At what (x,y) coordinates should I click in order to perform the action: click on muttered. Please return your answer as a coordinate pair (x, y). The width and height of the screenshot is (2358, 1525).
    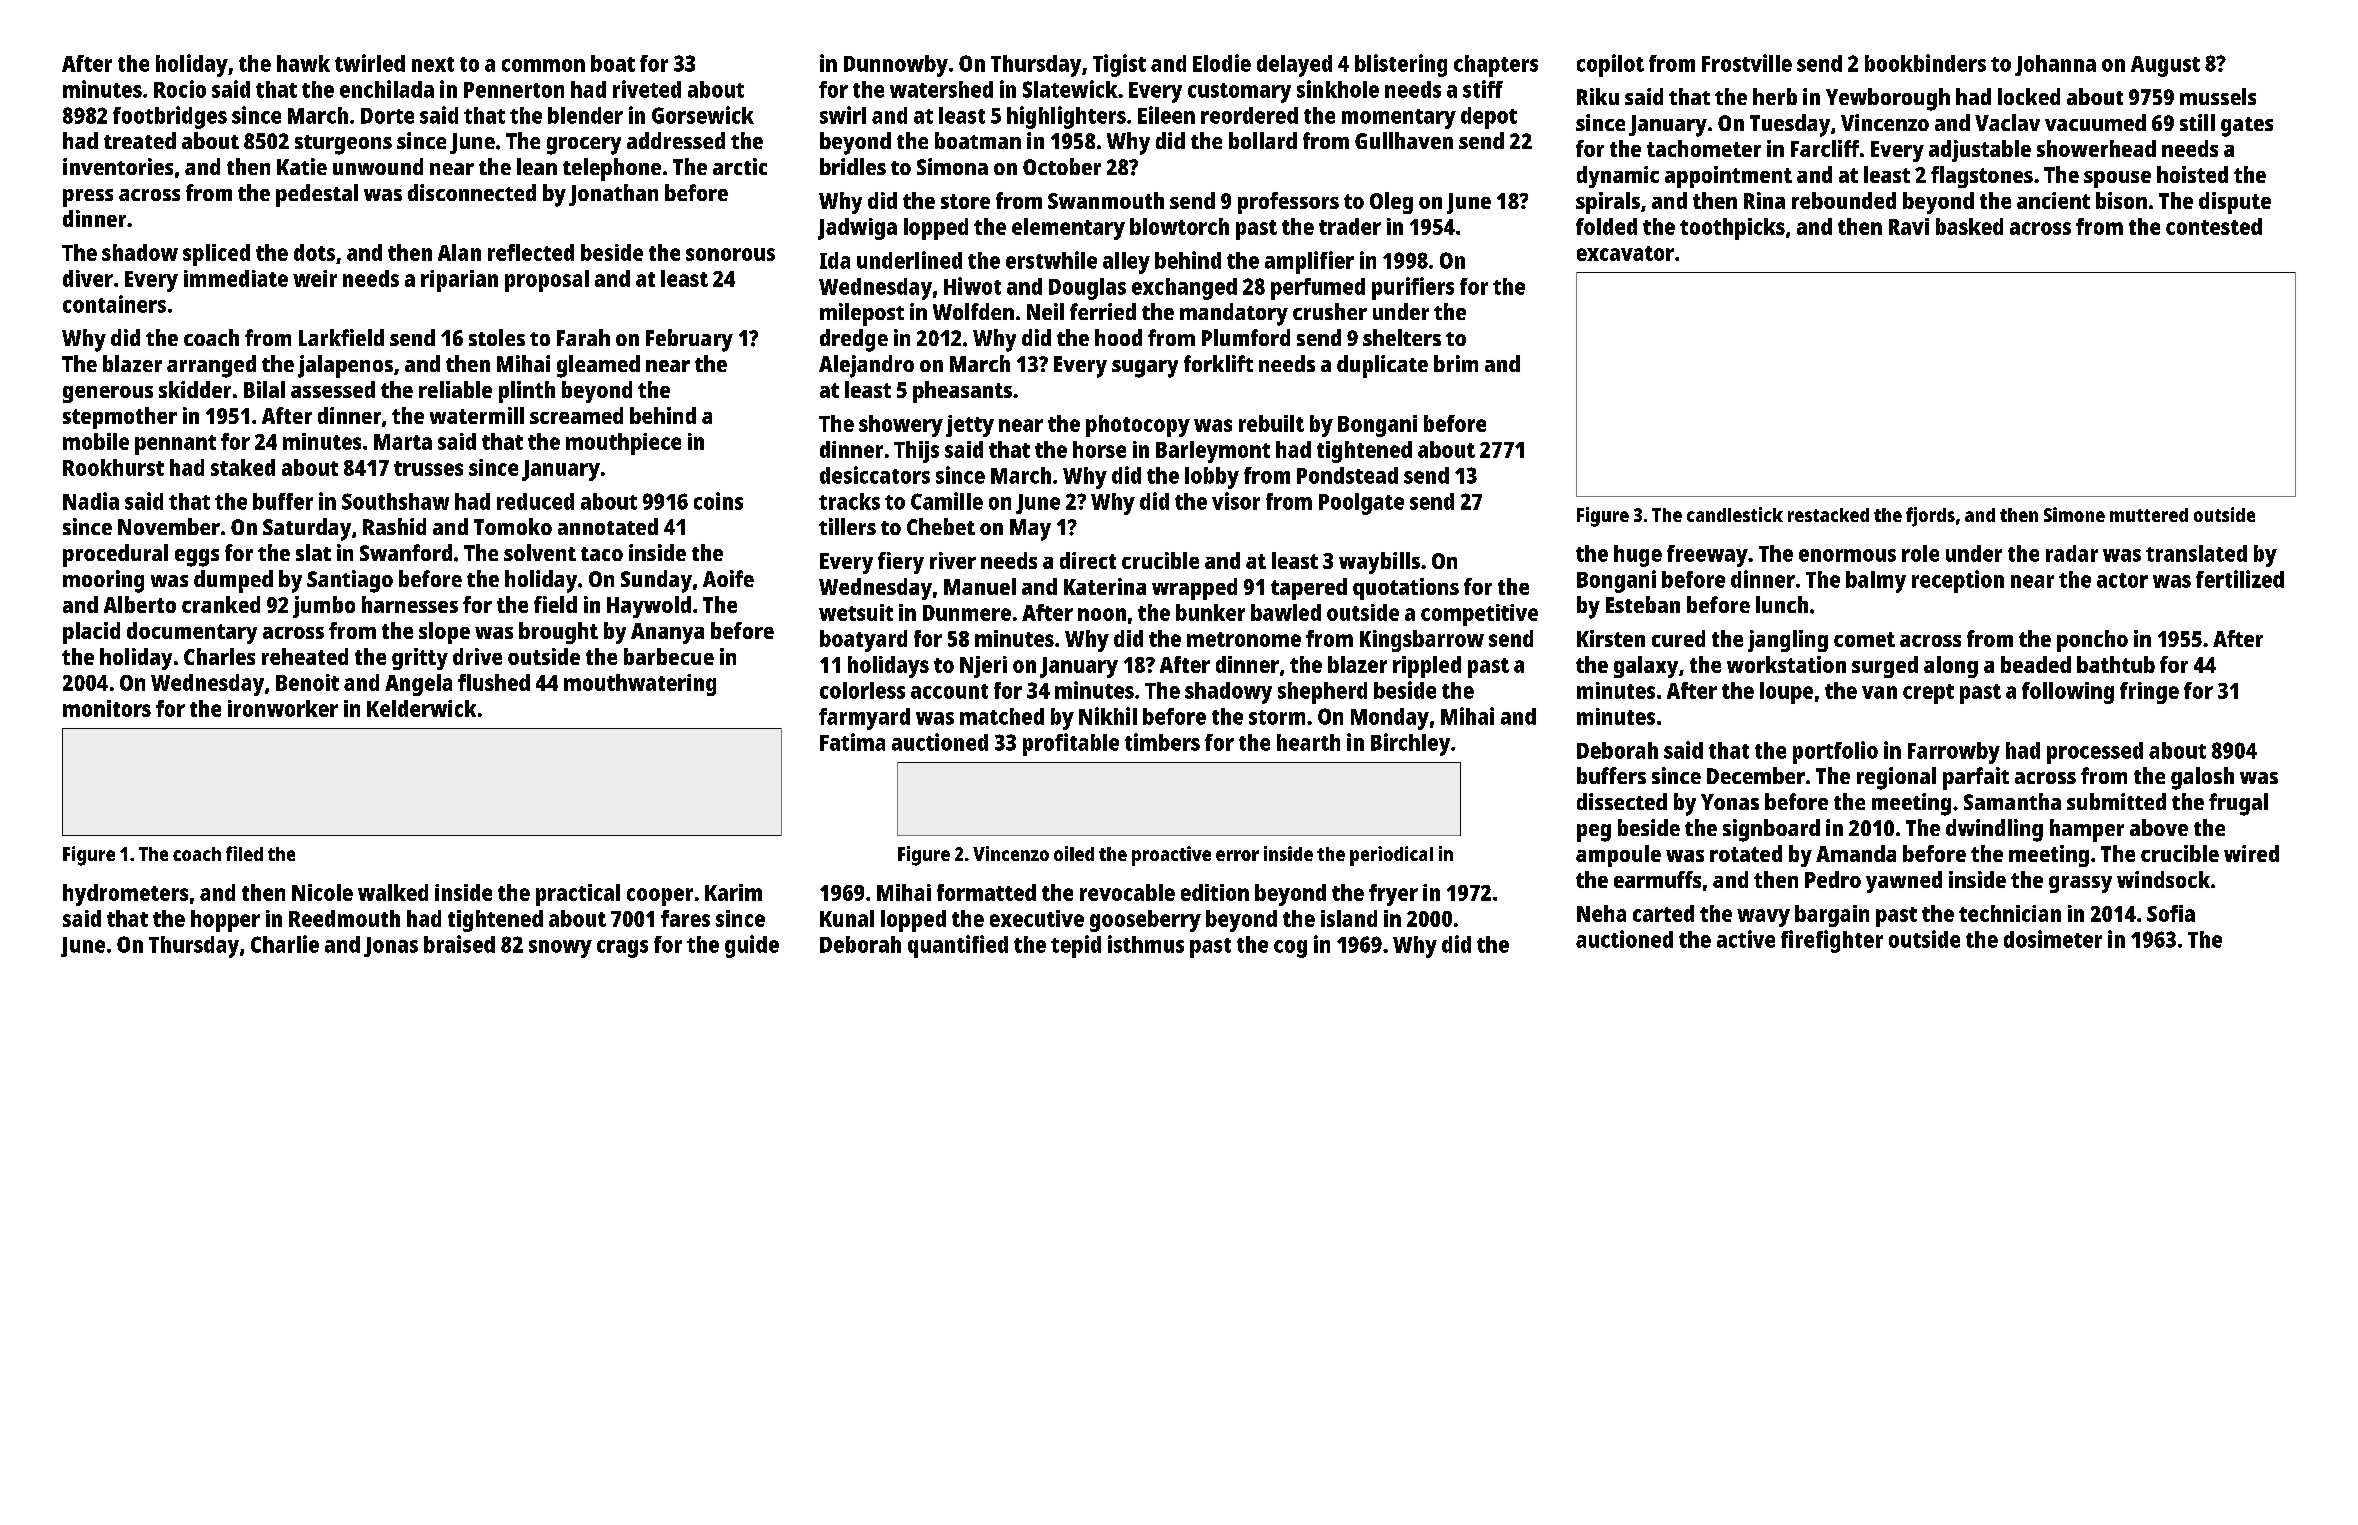
    Looking at the image, I should click on (2149, 515).
